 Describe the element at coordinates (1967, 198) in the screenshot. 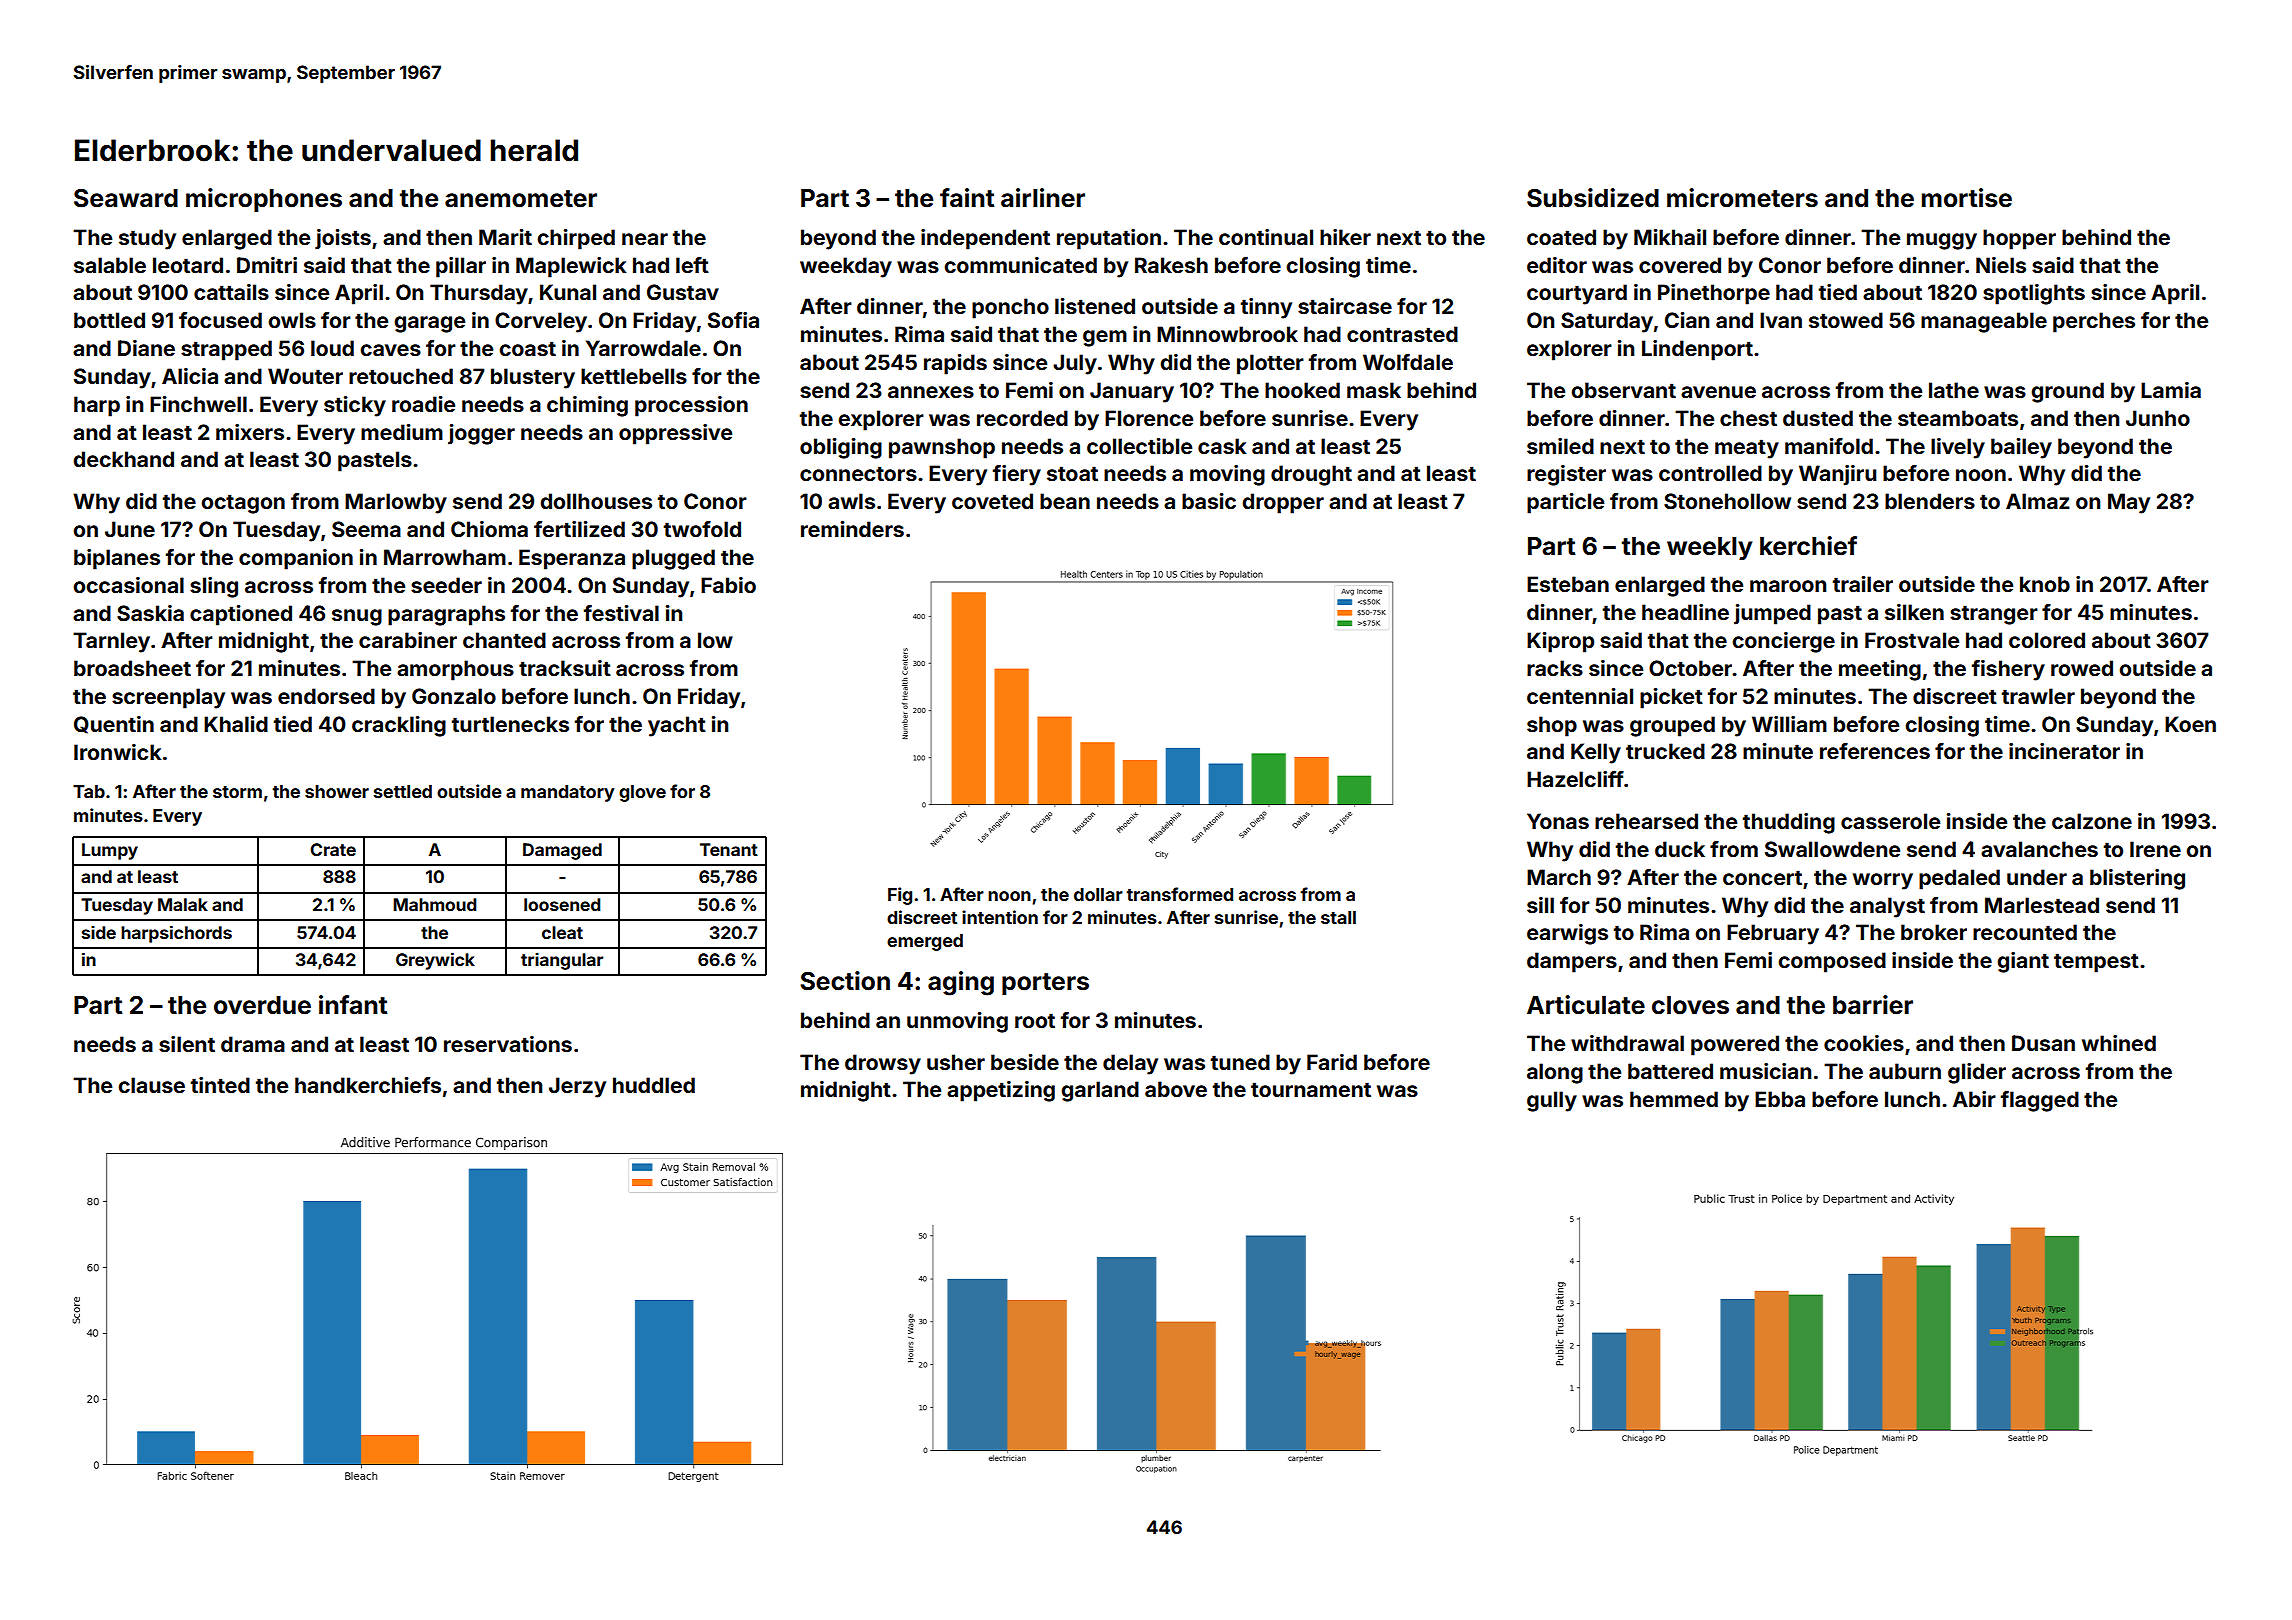

I see `mortise` at that location.
